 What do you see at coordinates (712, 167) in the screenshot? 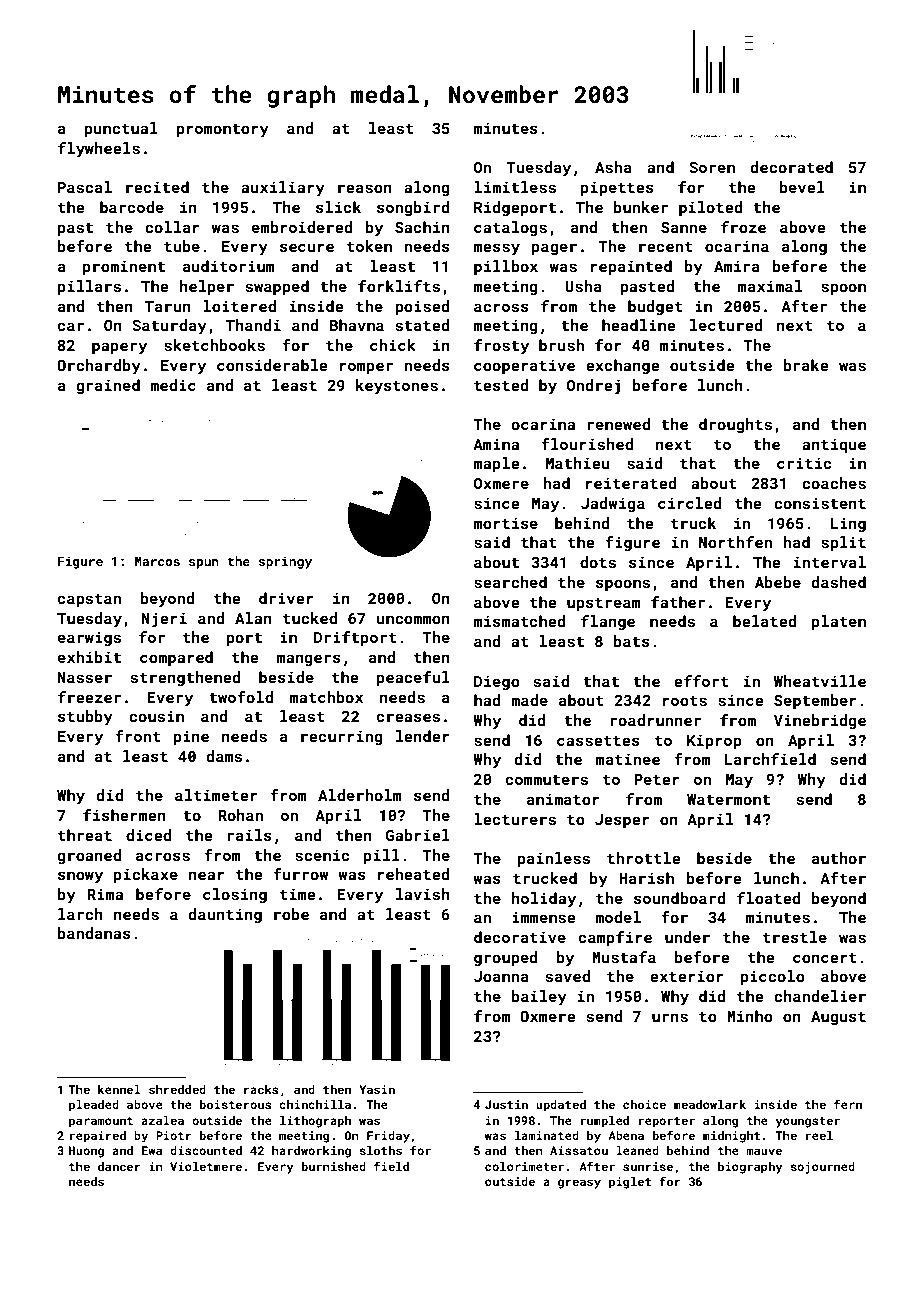
I see `Soren` at bounding box center [712, 167].
